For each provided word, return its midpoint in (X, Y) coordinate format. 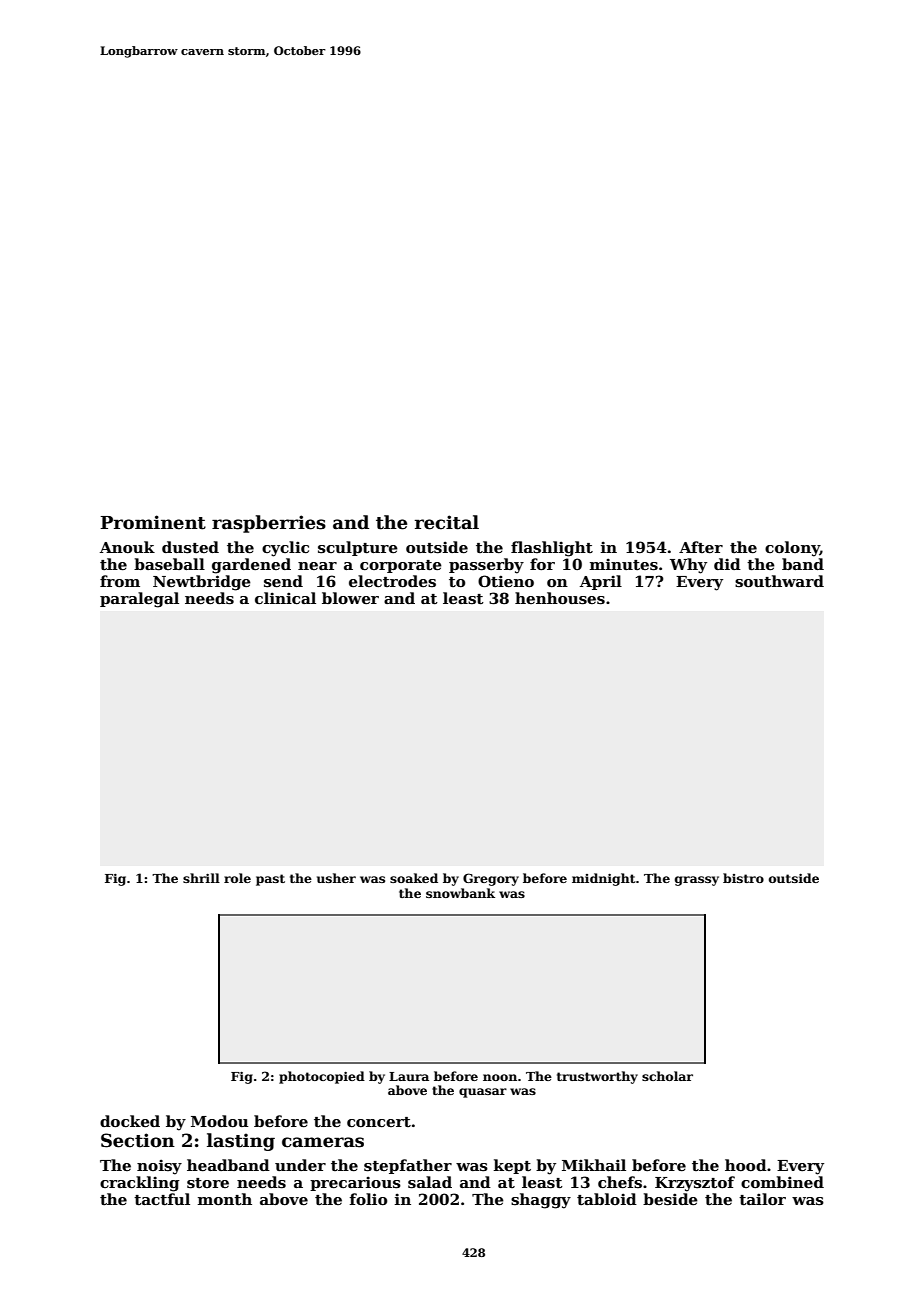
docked (130, 1121)
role (237, 878)
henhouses (560, 598)
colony (792, 549)
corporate (401, 566)
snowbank (460, 893)
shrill (201, 878)
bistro (743, 878)
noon (500, 1077)
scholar (667, 1076)
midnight (604, 879)
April (601, 582)
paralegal (139, 600)
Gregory (491, 879)
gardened (251, 566)
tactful (162, 1199)
